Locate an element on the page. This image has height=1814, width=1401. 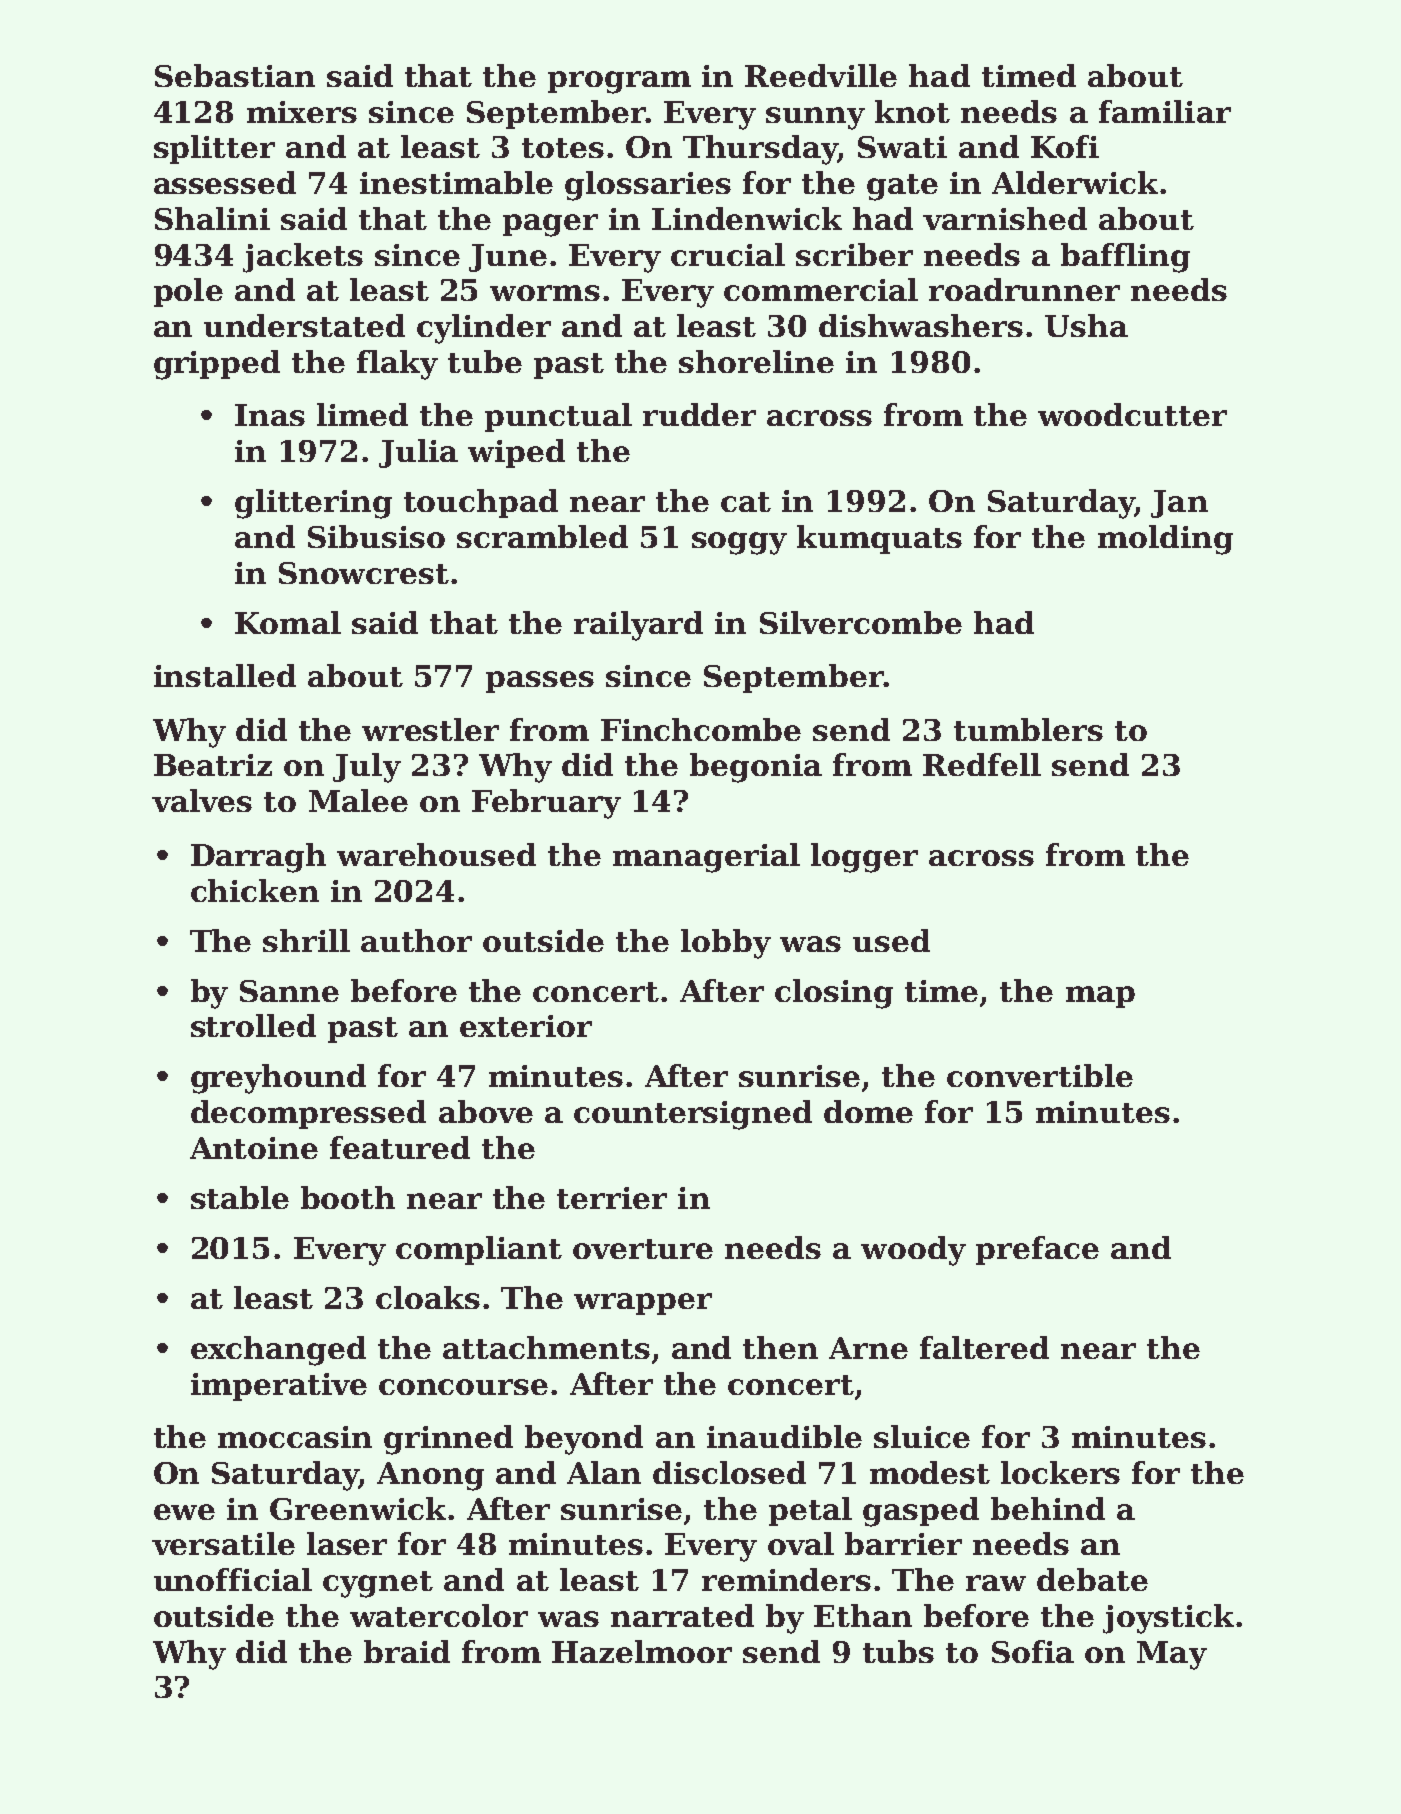
Shalini is located at coordinates (212, 218).
